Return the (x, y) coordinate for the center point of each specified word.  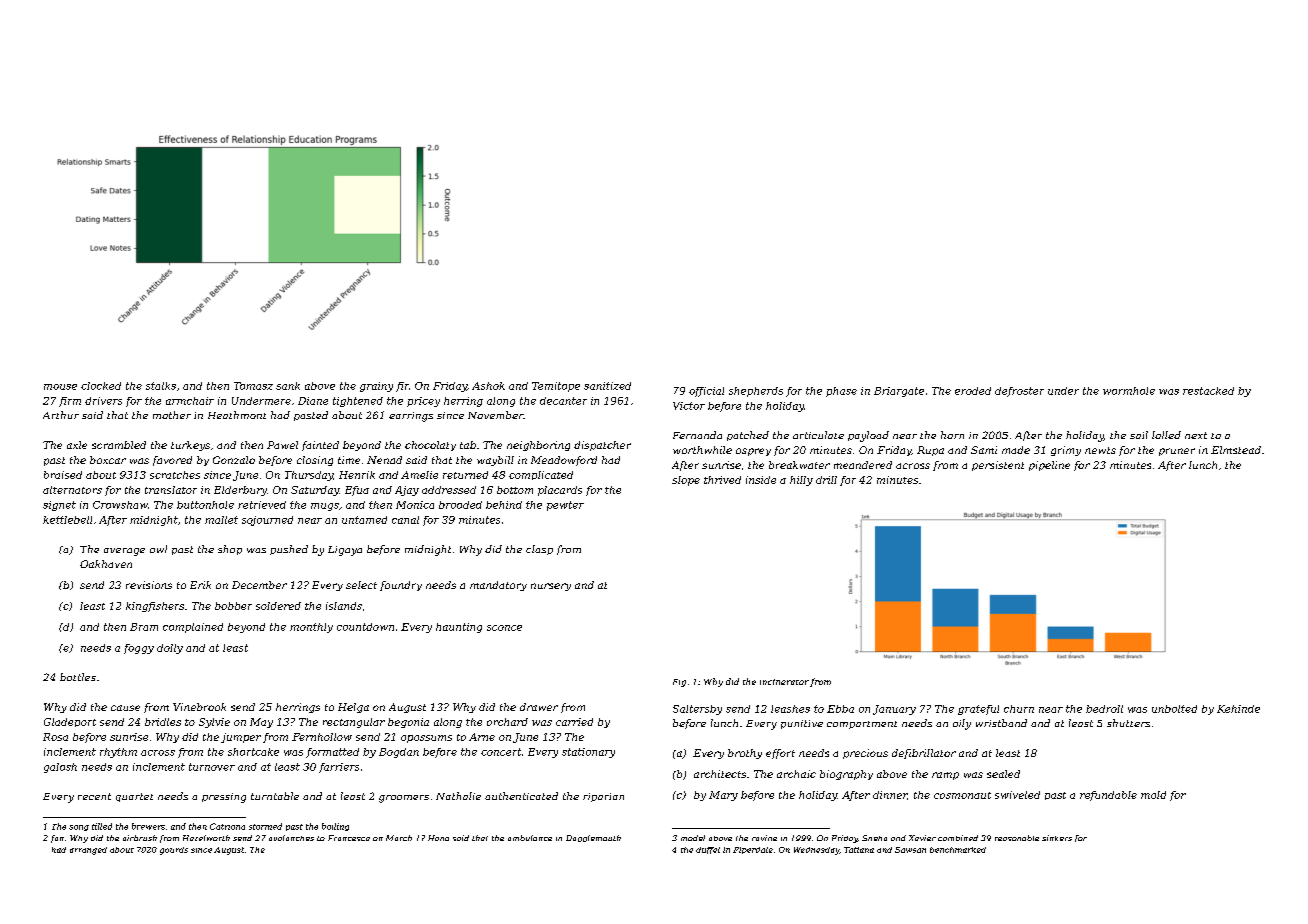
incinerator (784, 682)
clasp (539, 550)
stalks (161, 386)
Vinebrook (199, 707)
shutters (1128, 723)
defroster (1019, 392)
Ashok (488, 386)
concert (501, 752)
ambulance (530, 838)
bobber (233, 606)
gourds (174, 851)
